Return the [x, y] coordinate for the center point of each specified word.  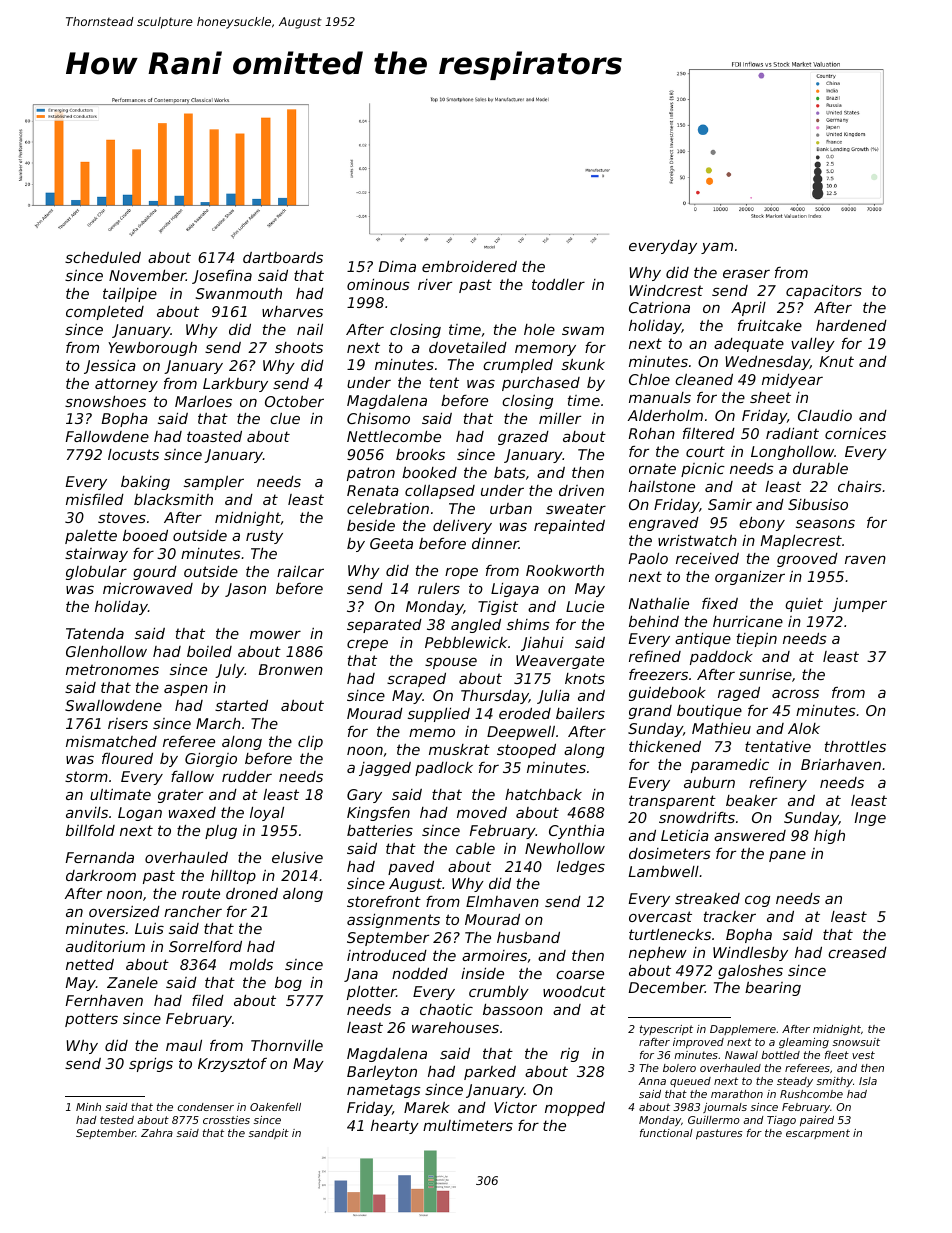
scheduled [103, 257]
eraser [746, 273]
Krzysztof [232, 1065]
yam [717, 248]
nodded [420, 973]
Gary [364, 796]
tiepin [757, 640]
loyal [267, 814]
